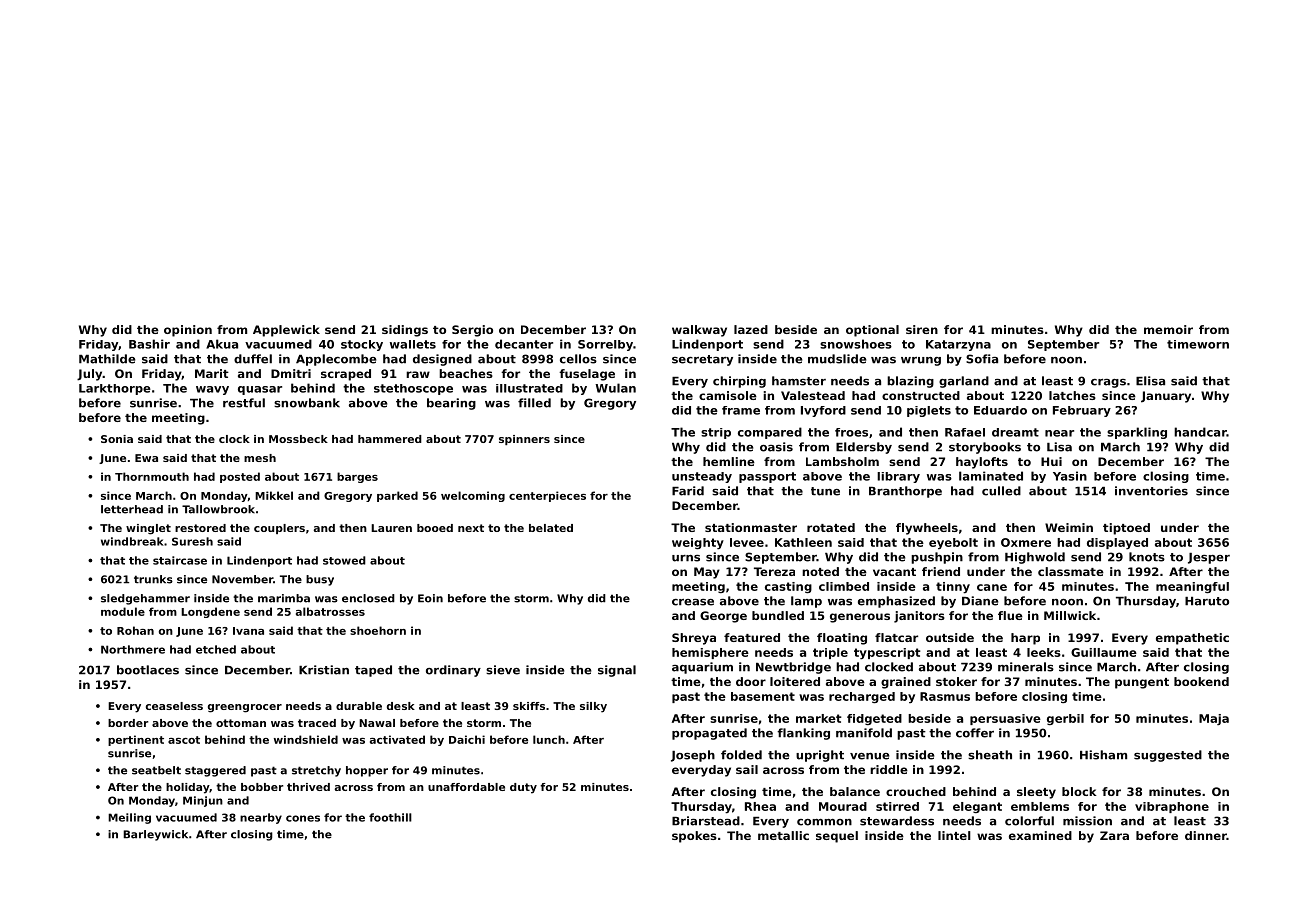  Describe the element at coordinates (716, 433) in the document. I see `strip` at that location.
